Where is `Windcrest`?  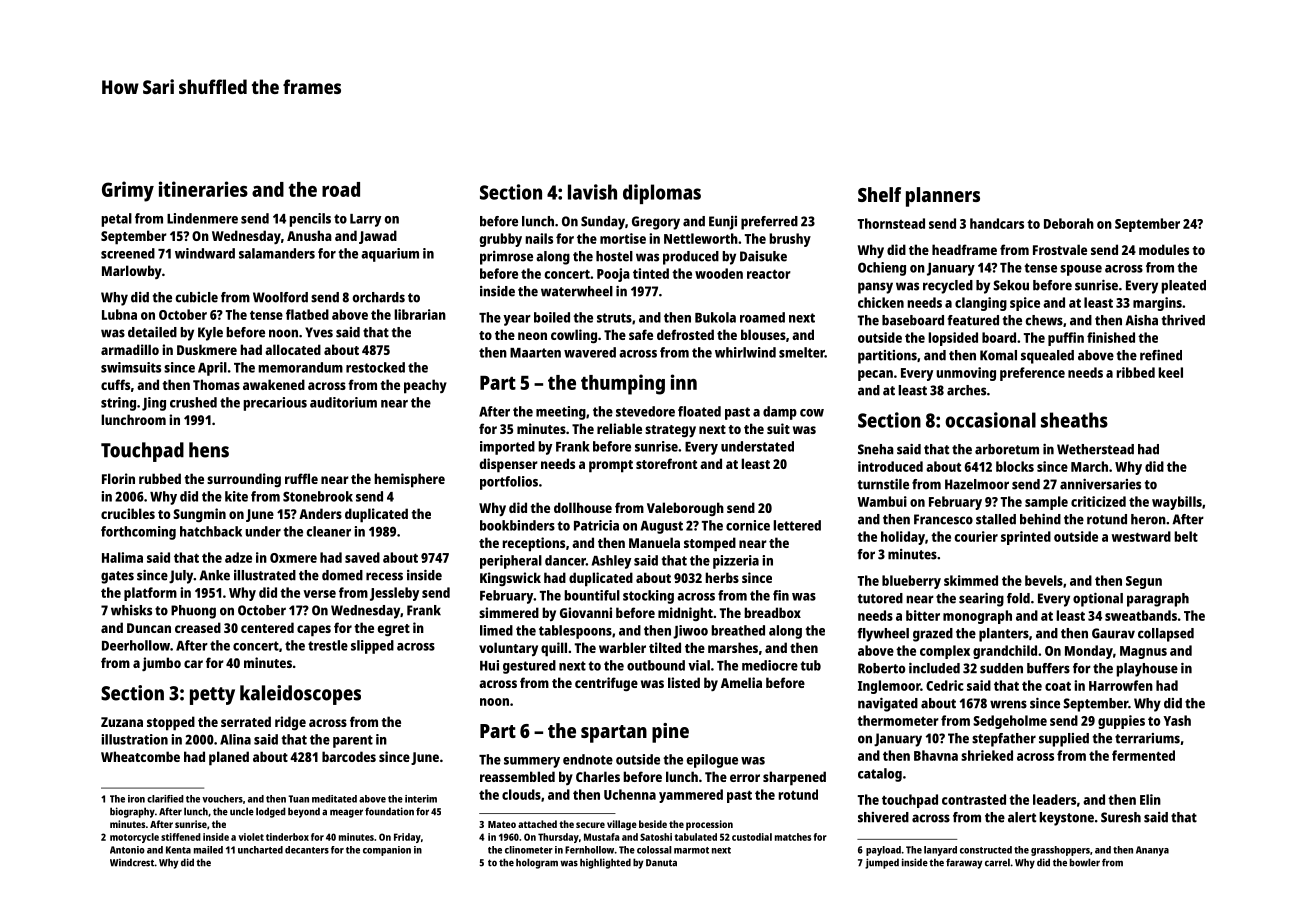 Windcrest is located at coordinates (132, 862).
